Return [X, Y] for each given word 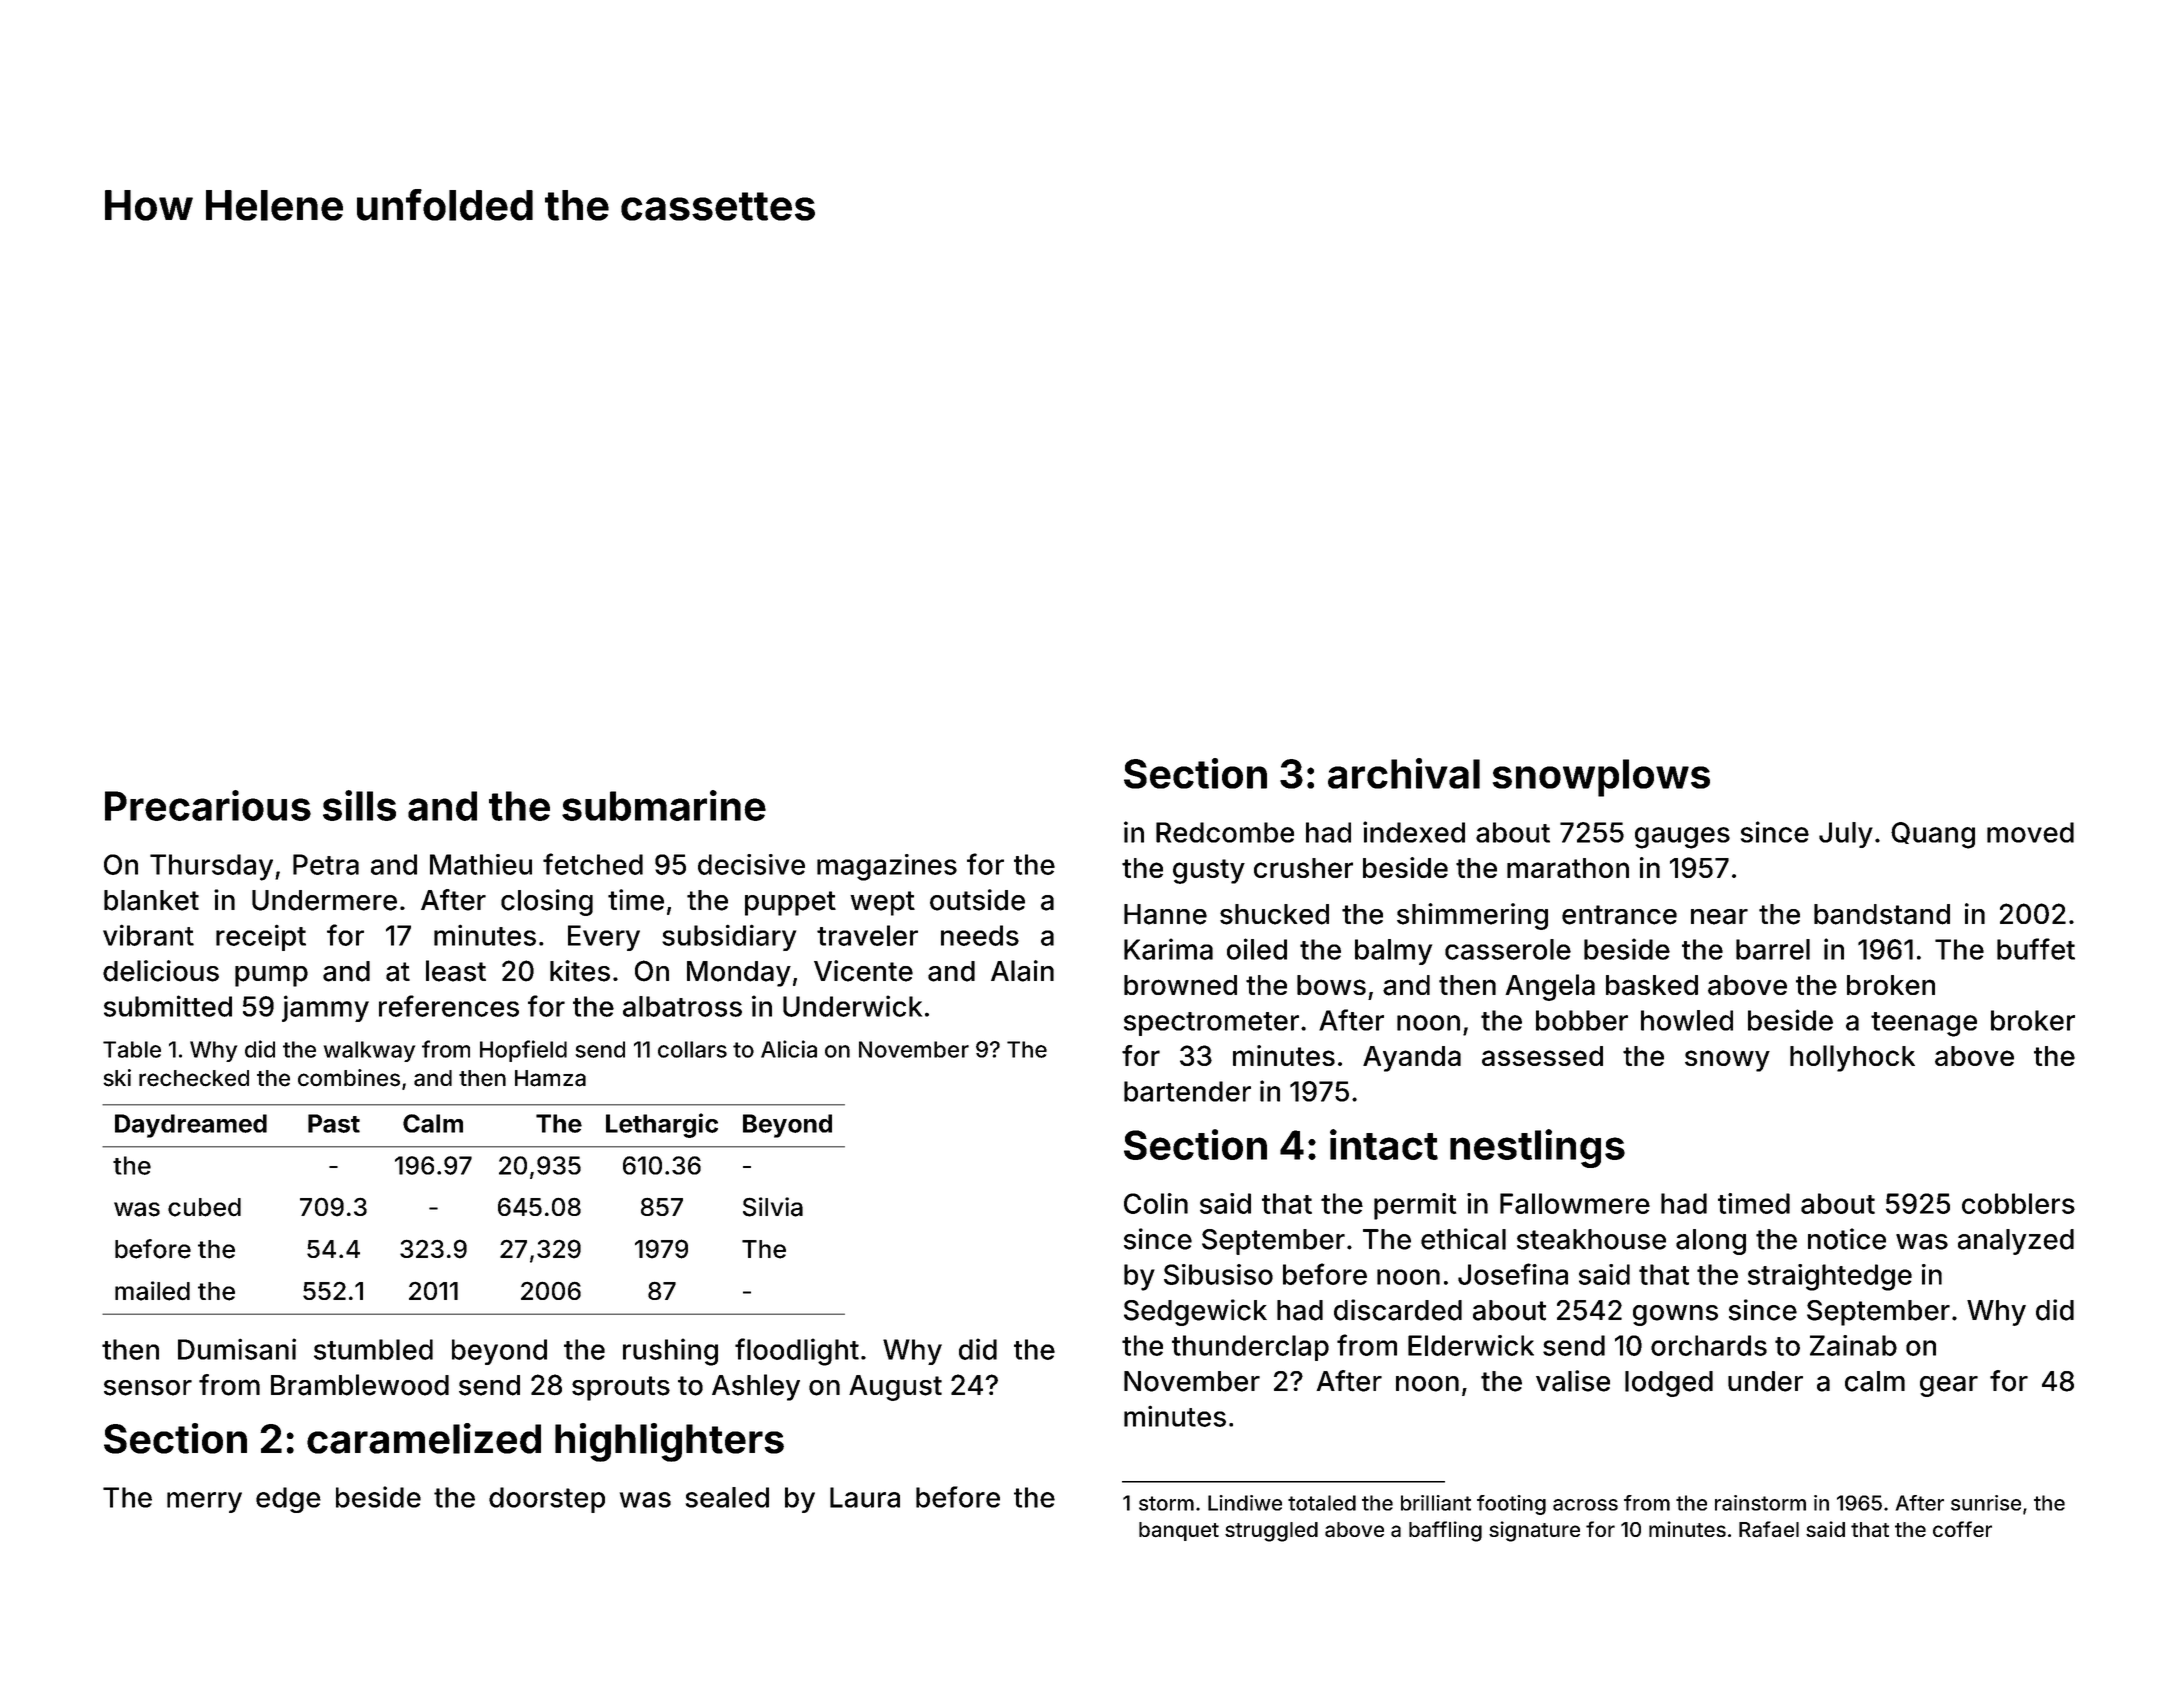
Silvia [773, 1207]
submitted [168, 1006]
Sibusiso [1218, 1274]
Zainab [1853, 1345]
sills [359, 805]
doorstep [547, 1500]
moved [2030, 832]
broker [2033, 1020]
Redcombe [1225, 832]
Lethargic [662, 1125]
